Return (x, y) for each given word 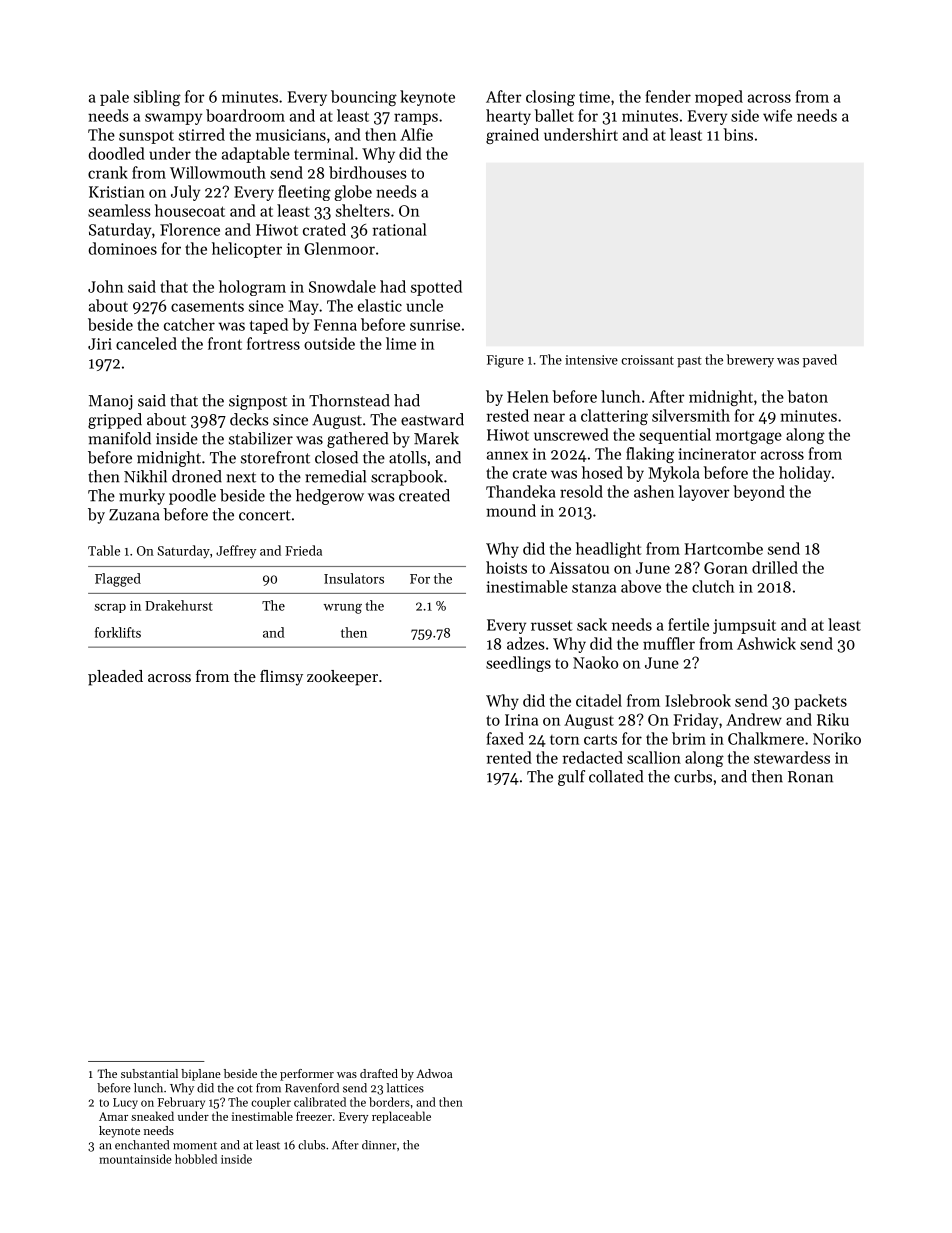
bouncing (364, 98)
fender (668, 96)
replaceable (401, 1117)
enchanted (142, 1145)
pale (114, 98)
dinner (379, 1145)
